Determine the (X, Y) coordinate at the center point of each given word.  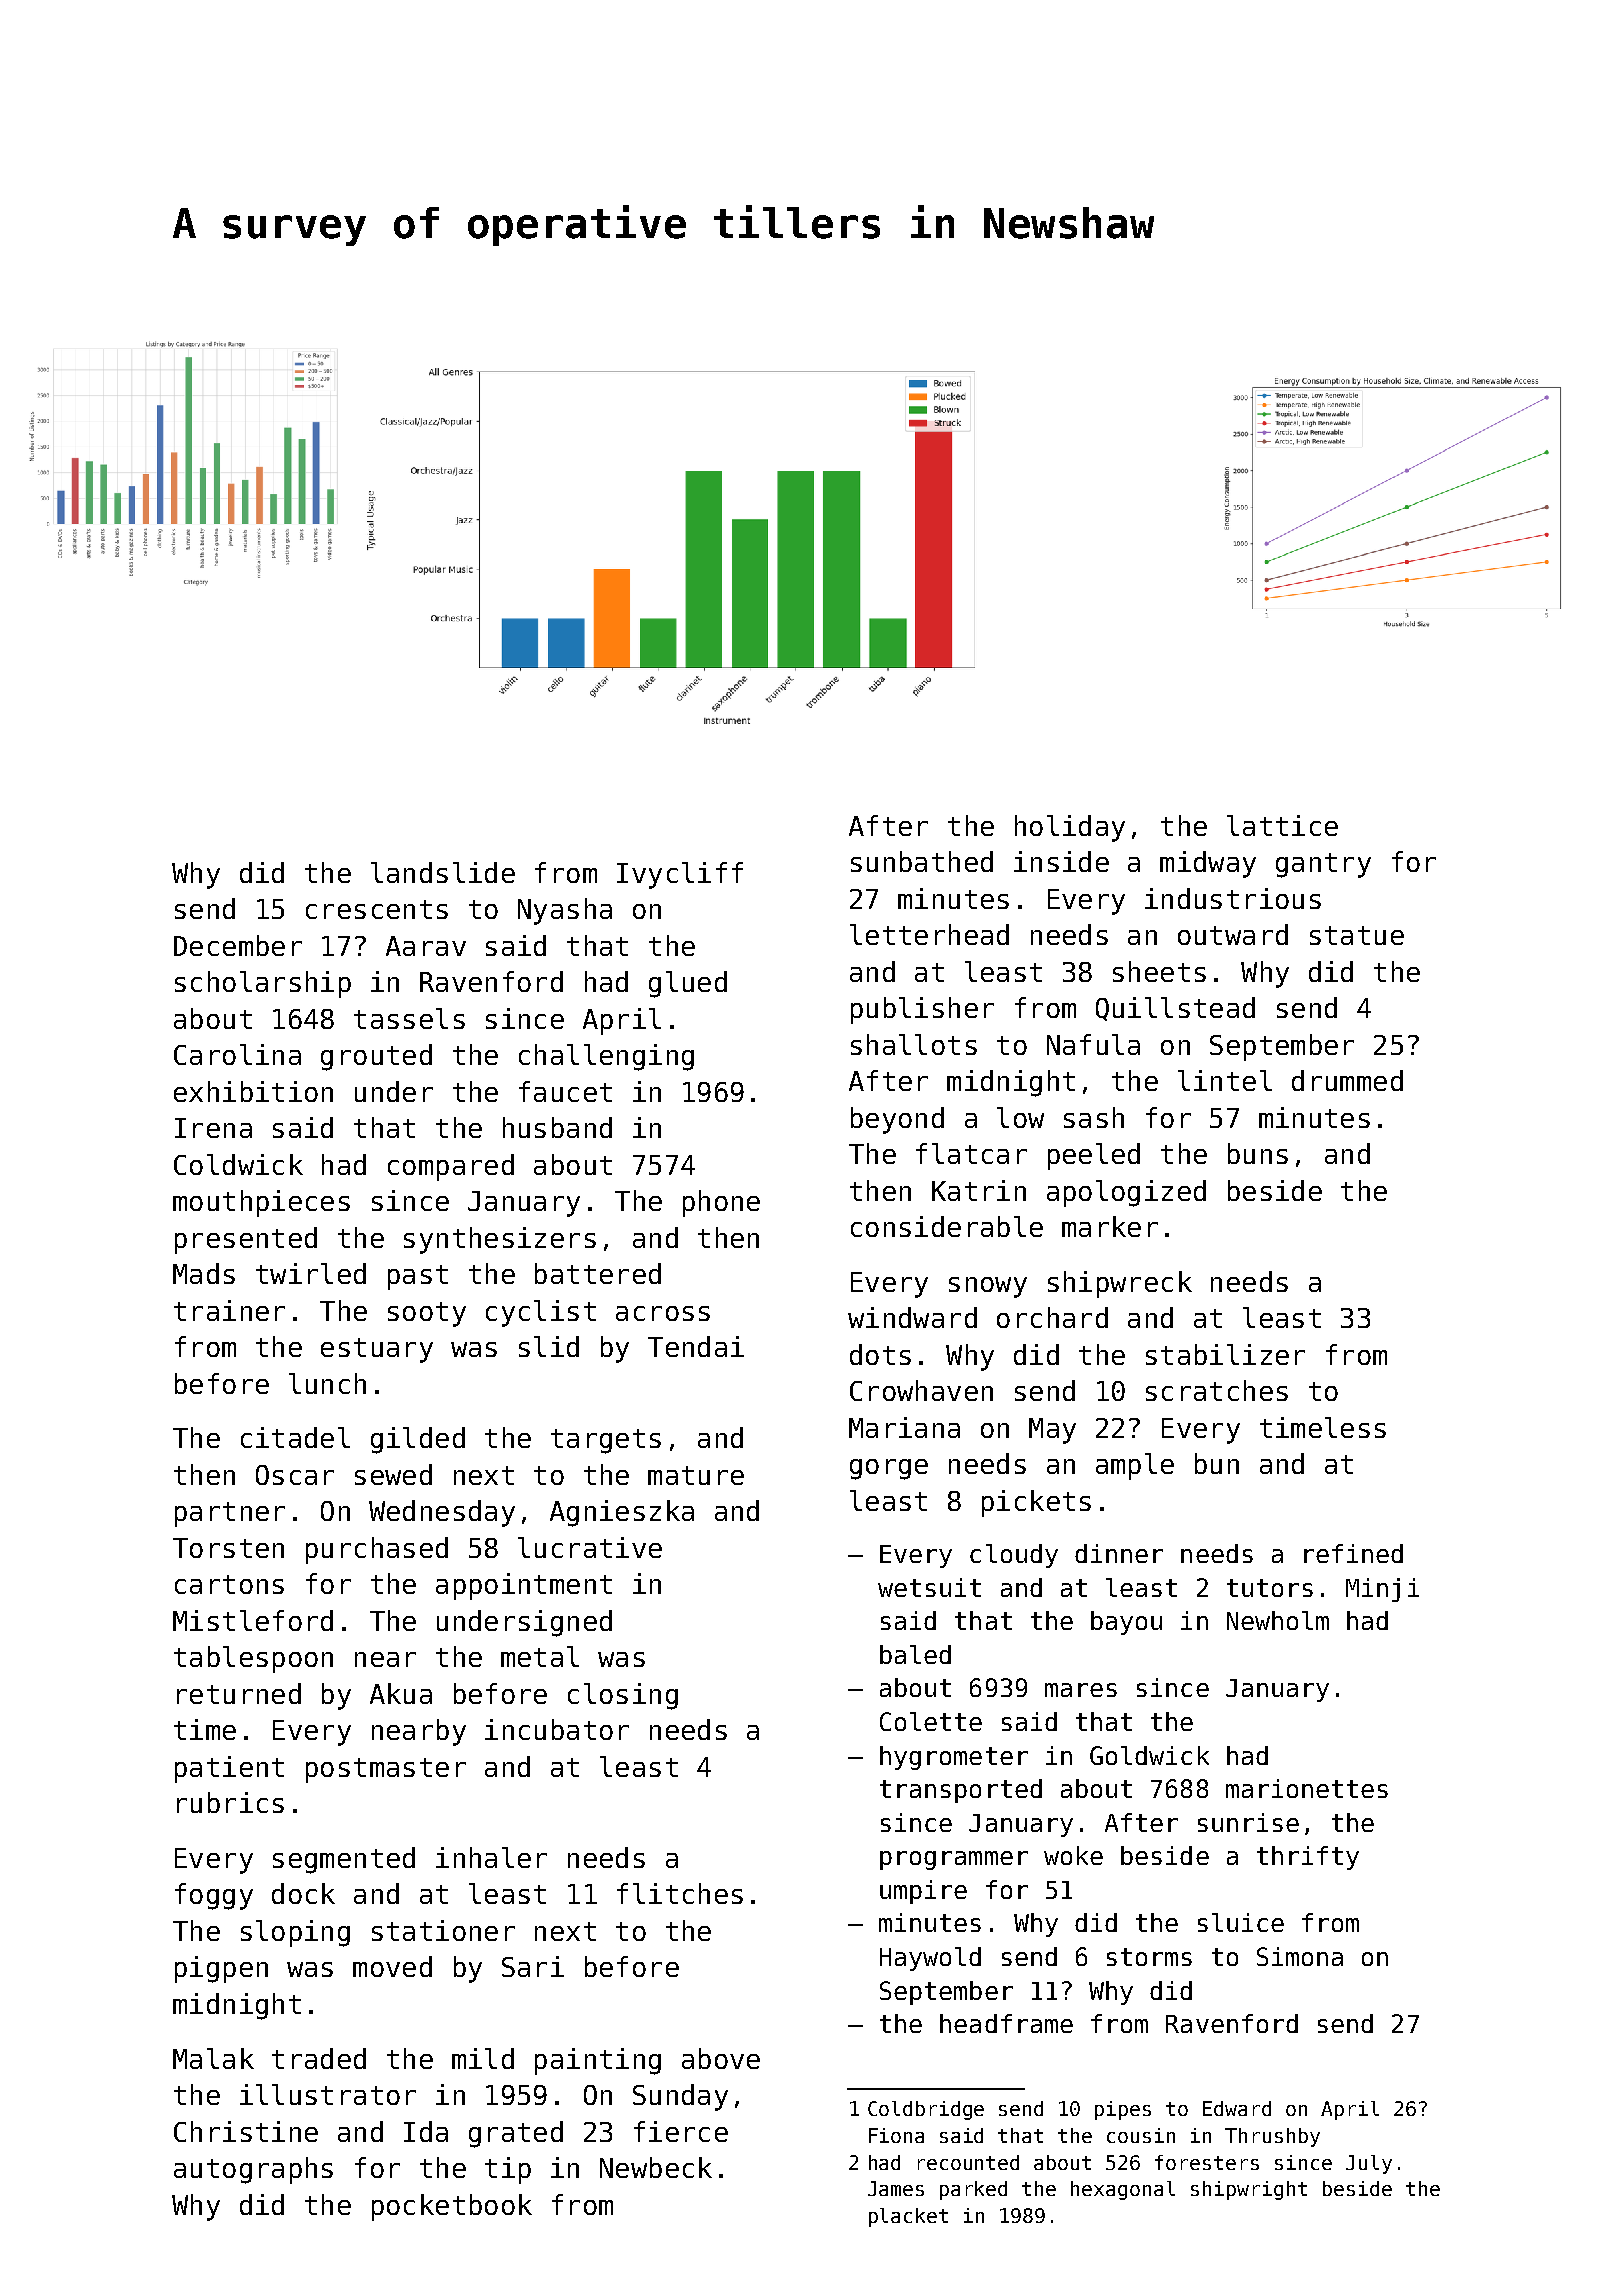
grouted (376, 1057)
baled (915, 1654)
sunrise (1248, 1822)
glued (688, 984)
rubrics (230, 1802)
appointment (524, 1586)
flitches (680, 1893)
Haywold (930, 1959)
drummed (1347, 1080)
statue (1357, 935)
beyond (897, 1120)
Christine (246, 2131)
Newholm (1278, 1620)
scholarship (263, 984)
